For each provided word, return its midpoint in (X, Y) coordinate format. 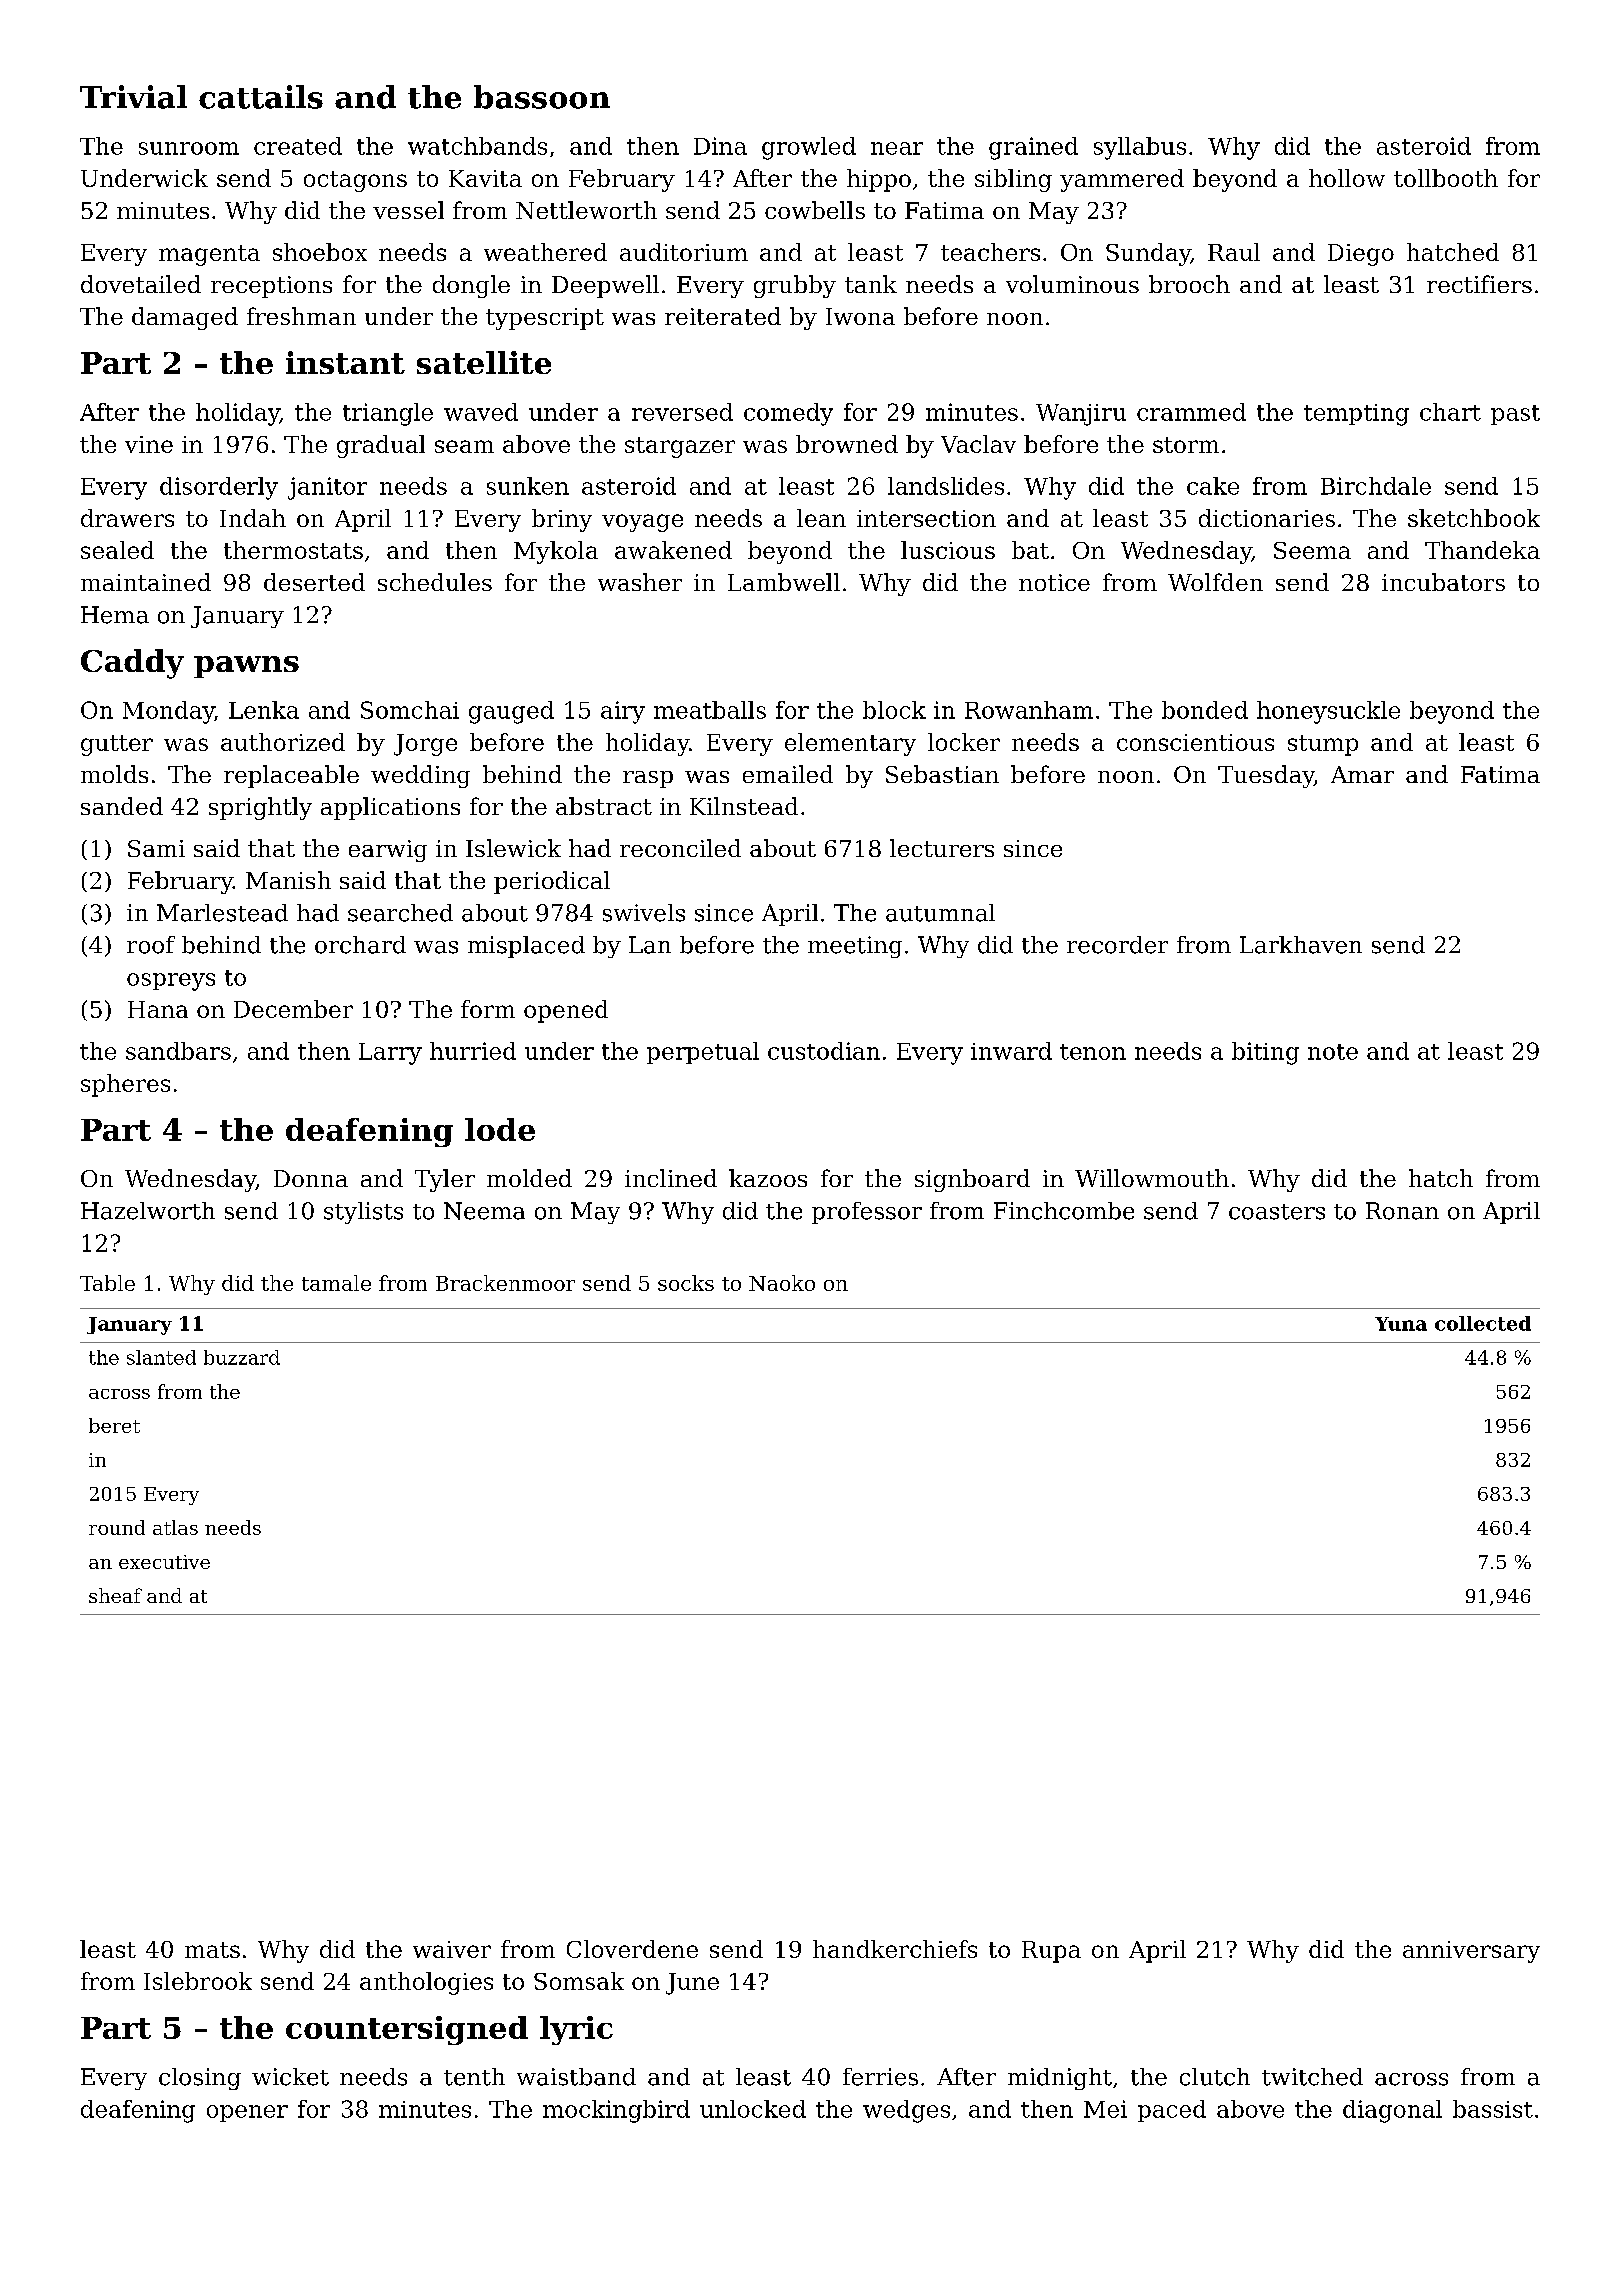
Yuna (1401, 1324)
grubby (795, 286)
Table (107, 1283)
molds (114, 774)
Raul (1234, 252)
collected (1483, 1323)
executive (164, 1562)
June (692, 1984)
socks (686, 1283)
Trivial (133, 97)
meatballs (710, 710)
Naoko (782, 1283)
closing (200, 2079)
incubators (1443, 582)
